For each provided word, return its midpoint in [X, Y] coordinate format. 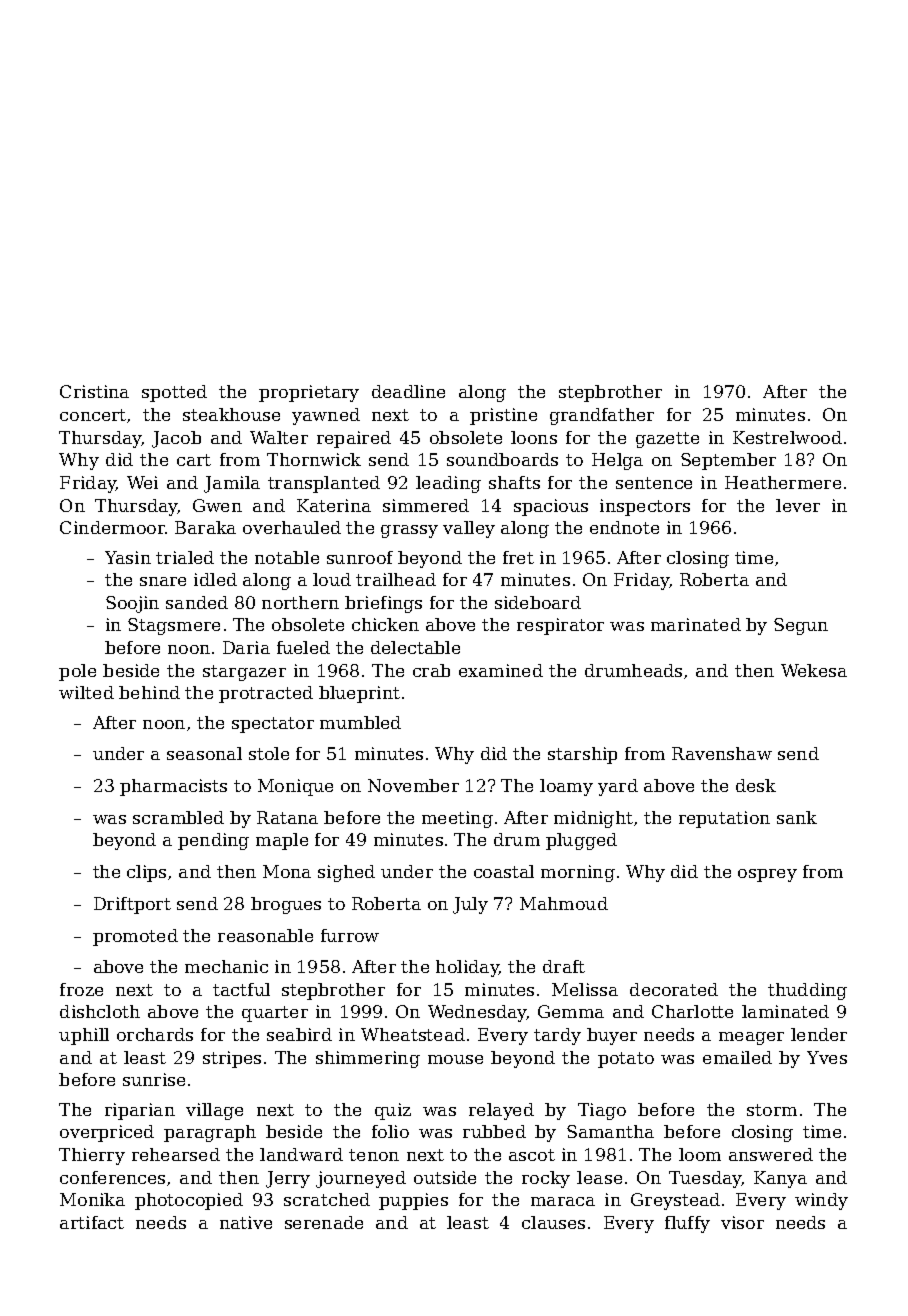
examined [501, 670]
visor [742, 1222]
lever [798, 505]
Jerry [288, 1179]
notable [287, 557]
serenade [324, 1222]
